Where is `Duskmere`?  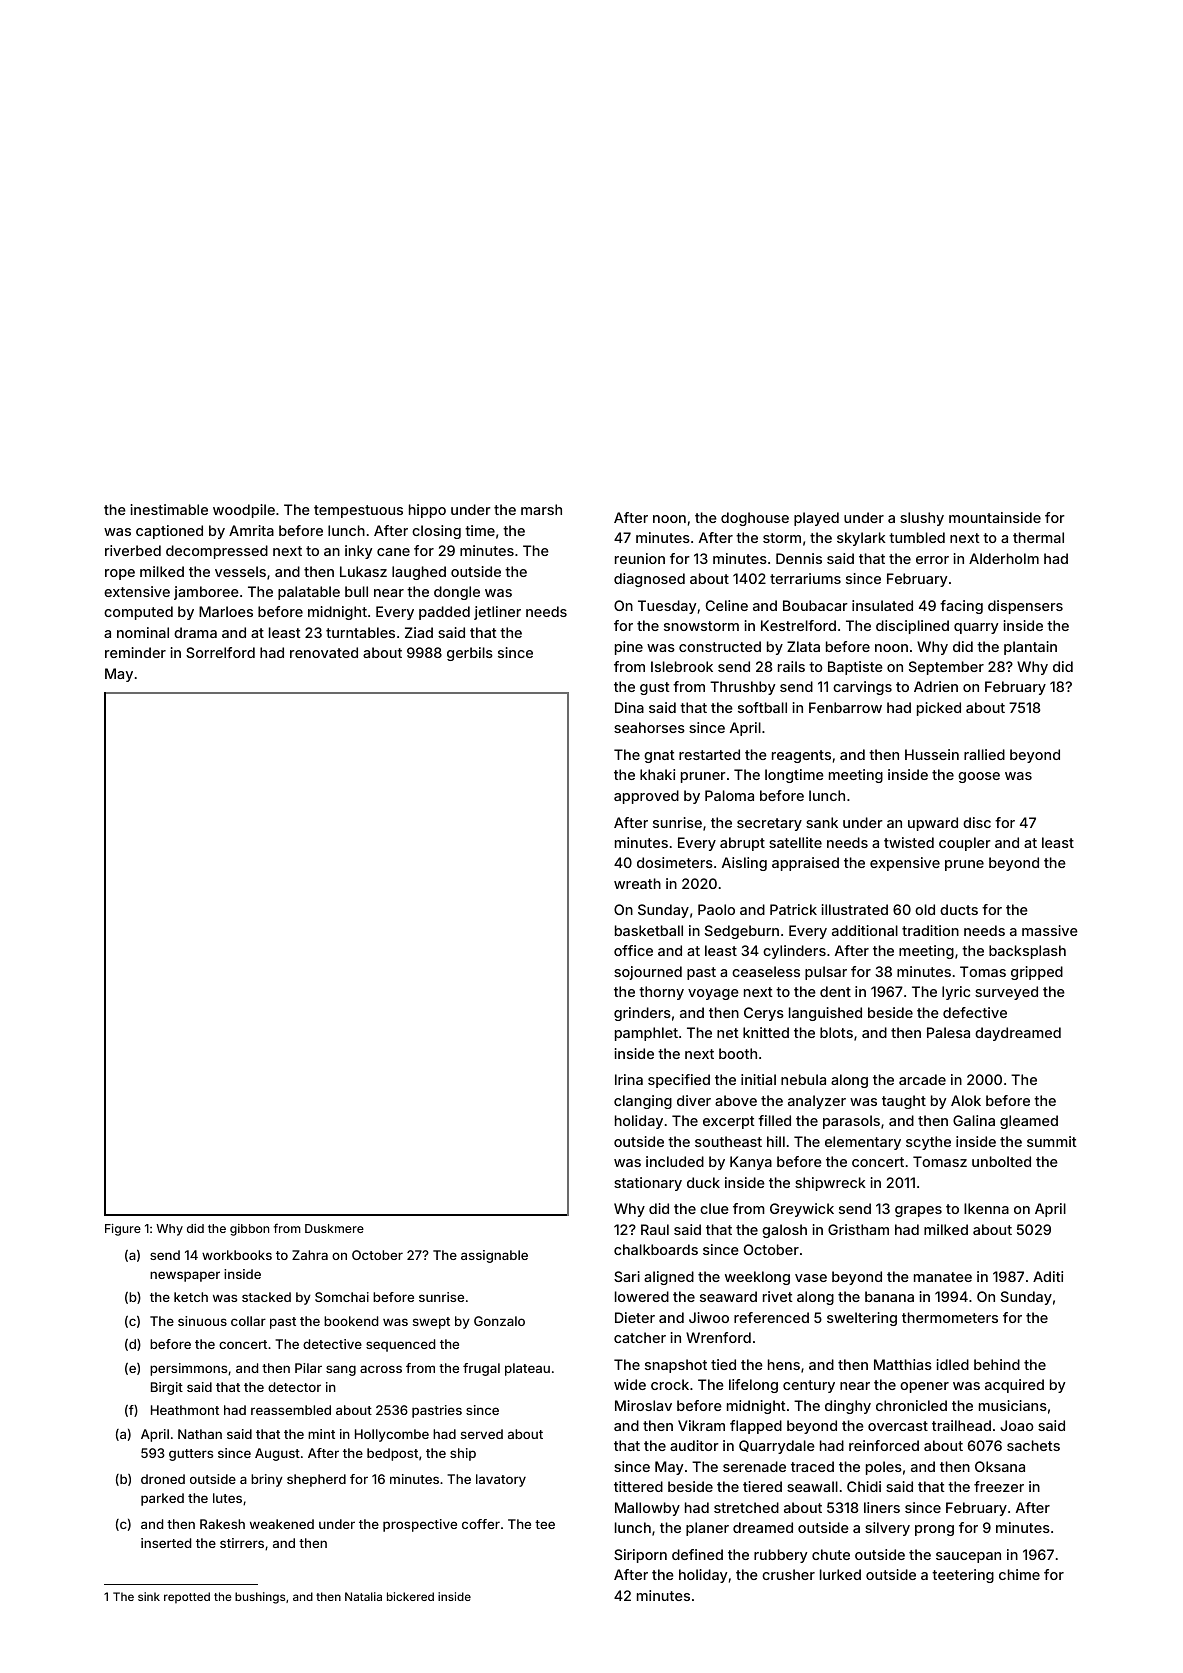 Duskmere is located at coordinates (334, 1228).
